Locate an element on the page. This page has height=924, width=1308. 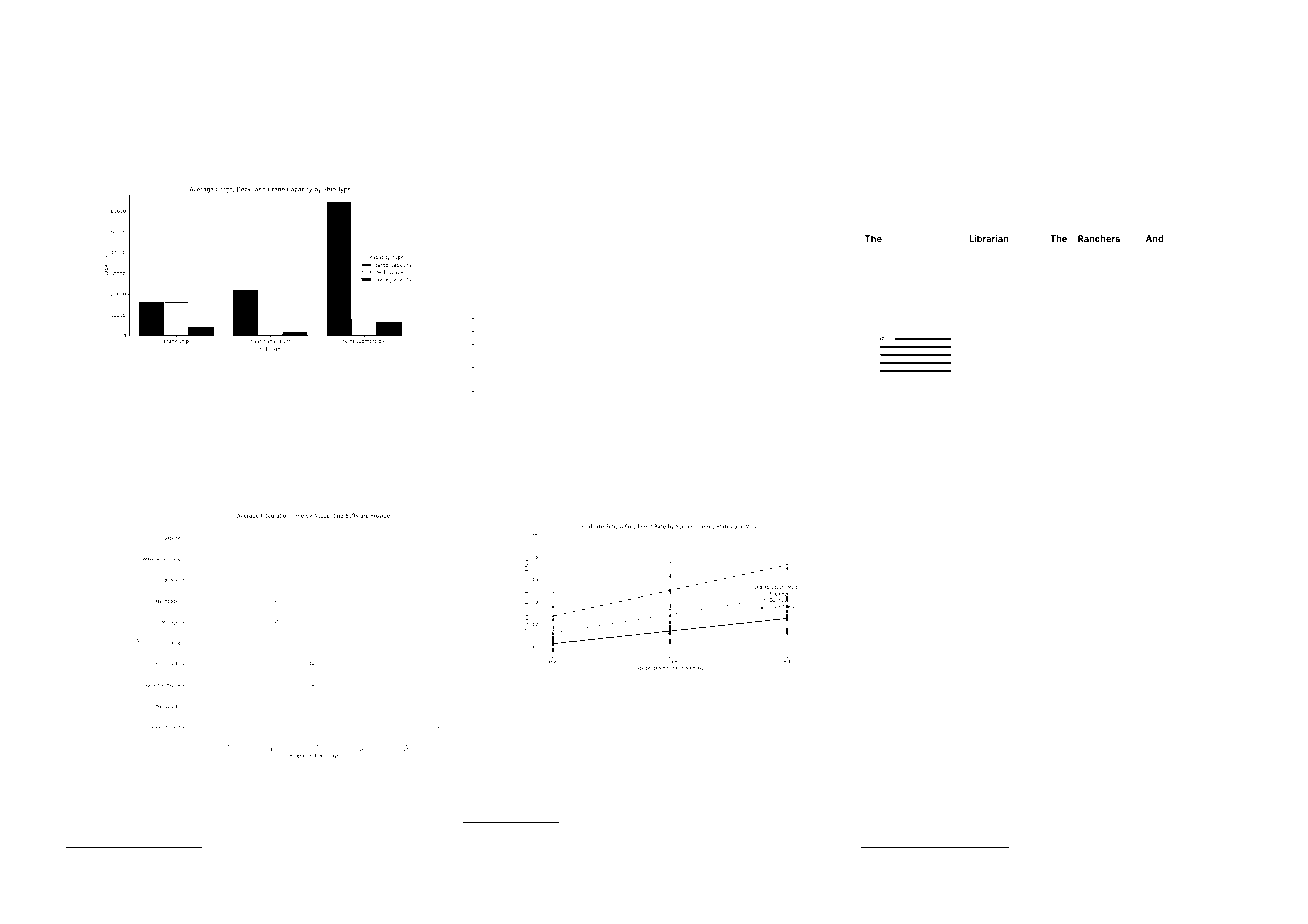
Lorna is located at coordinates (776, 344).
